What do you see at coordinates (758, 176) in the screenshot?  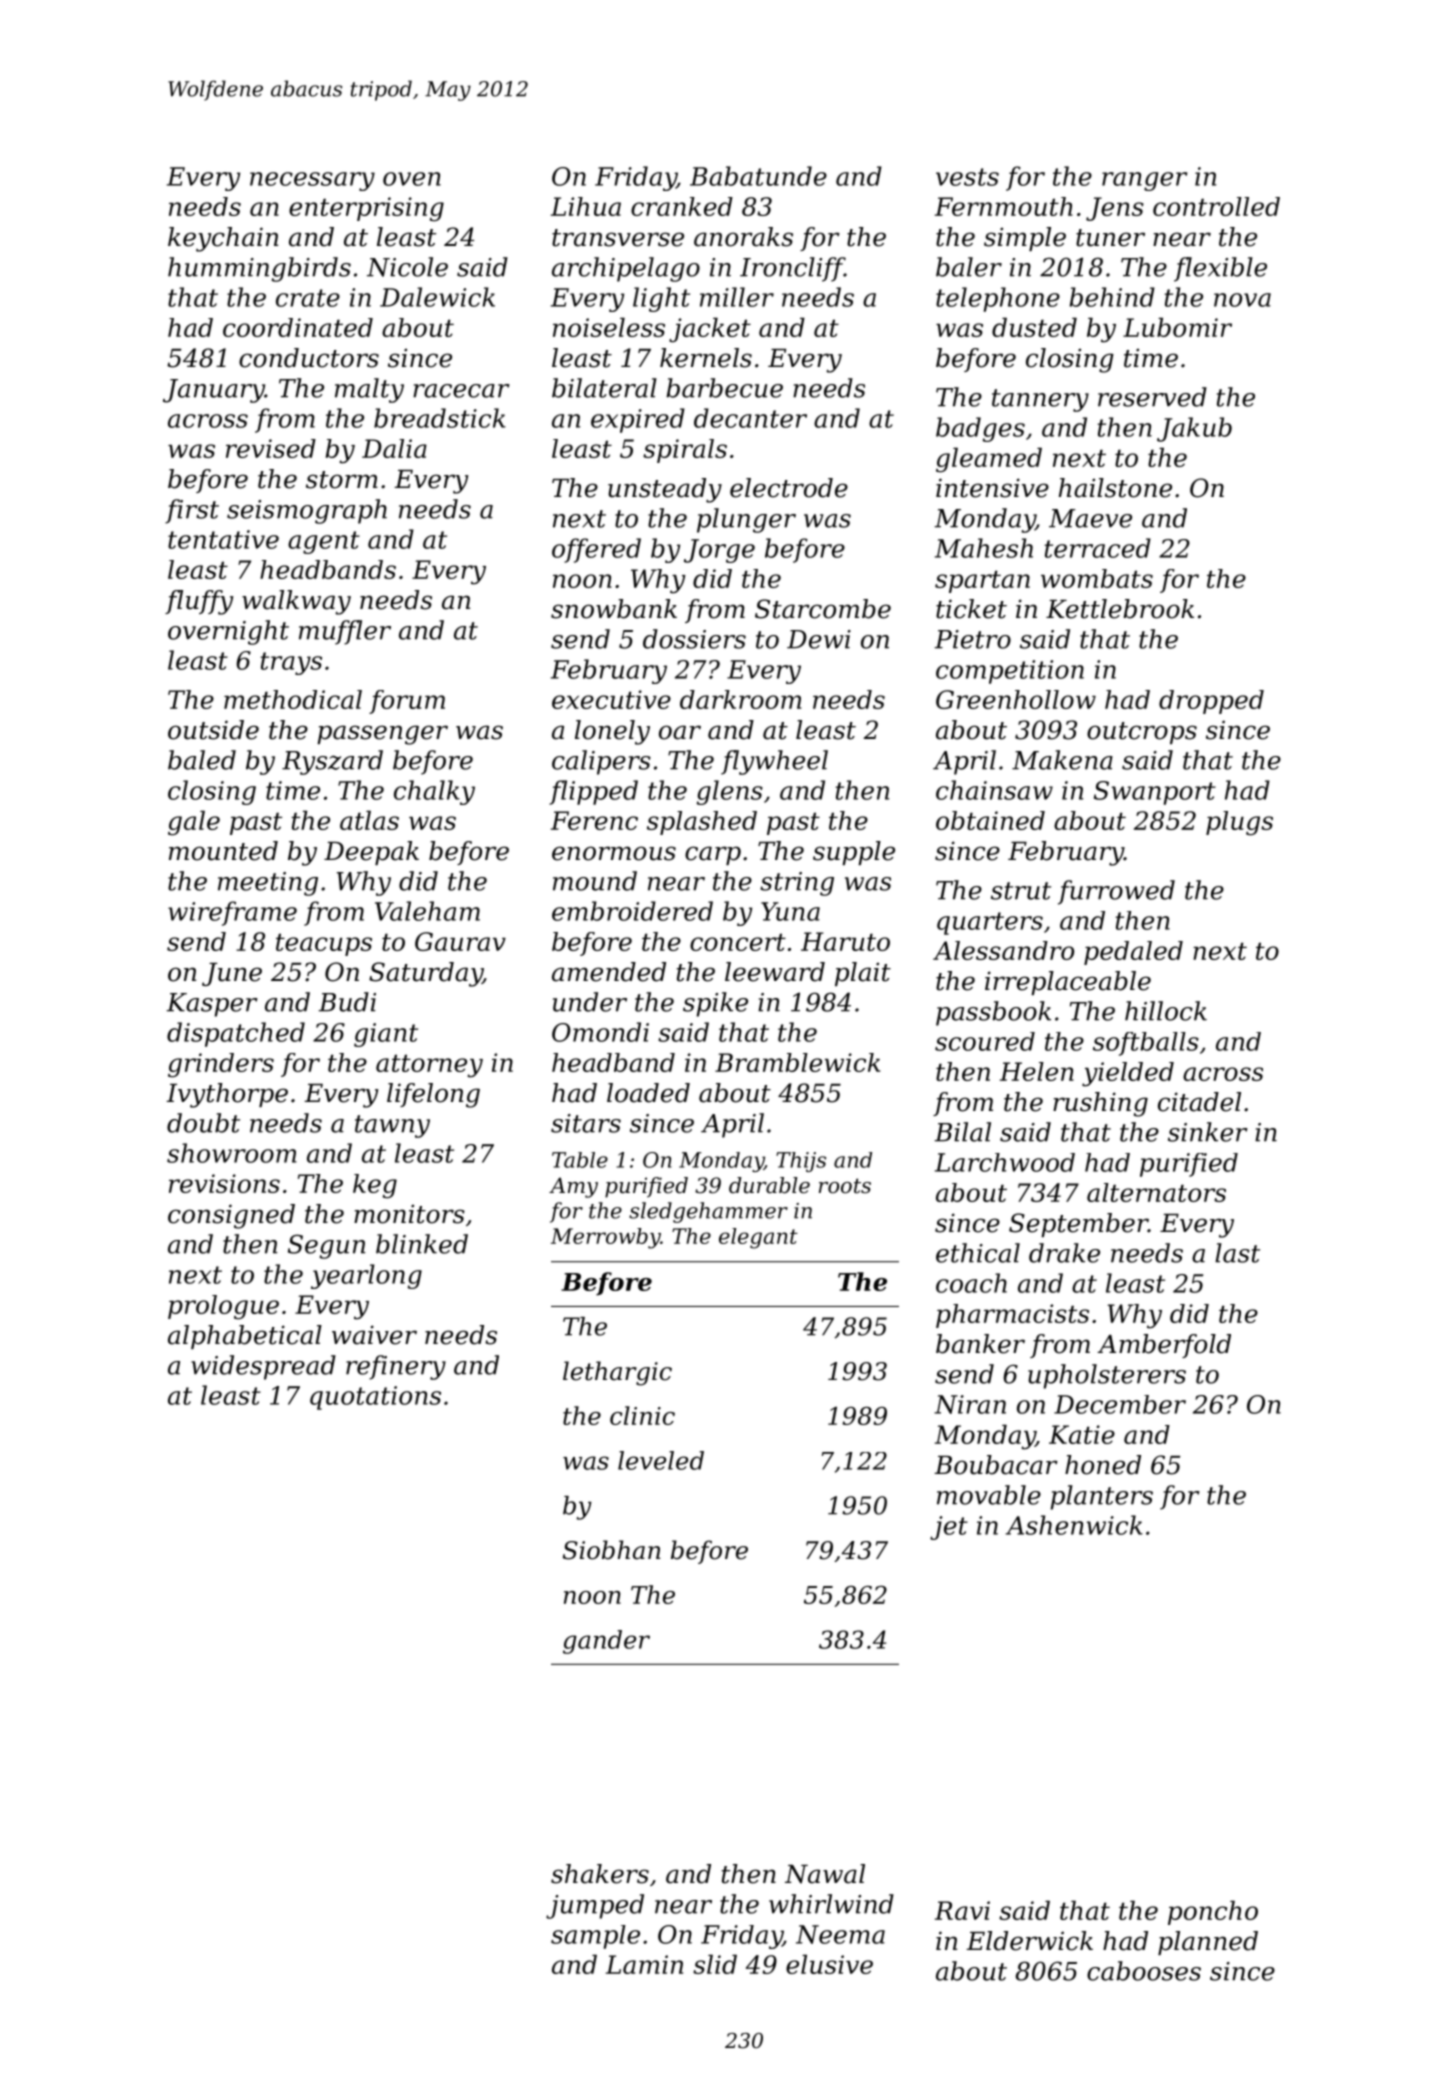 I see `Babatunde` at bounding box center [758, 176].
